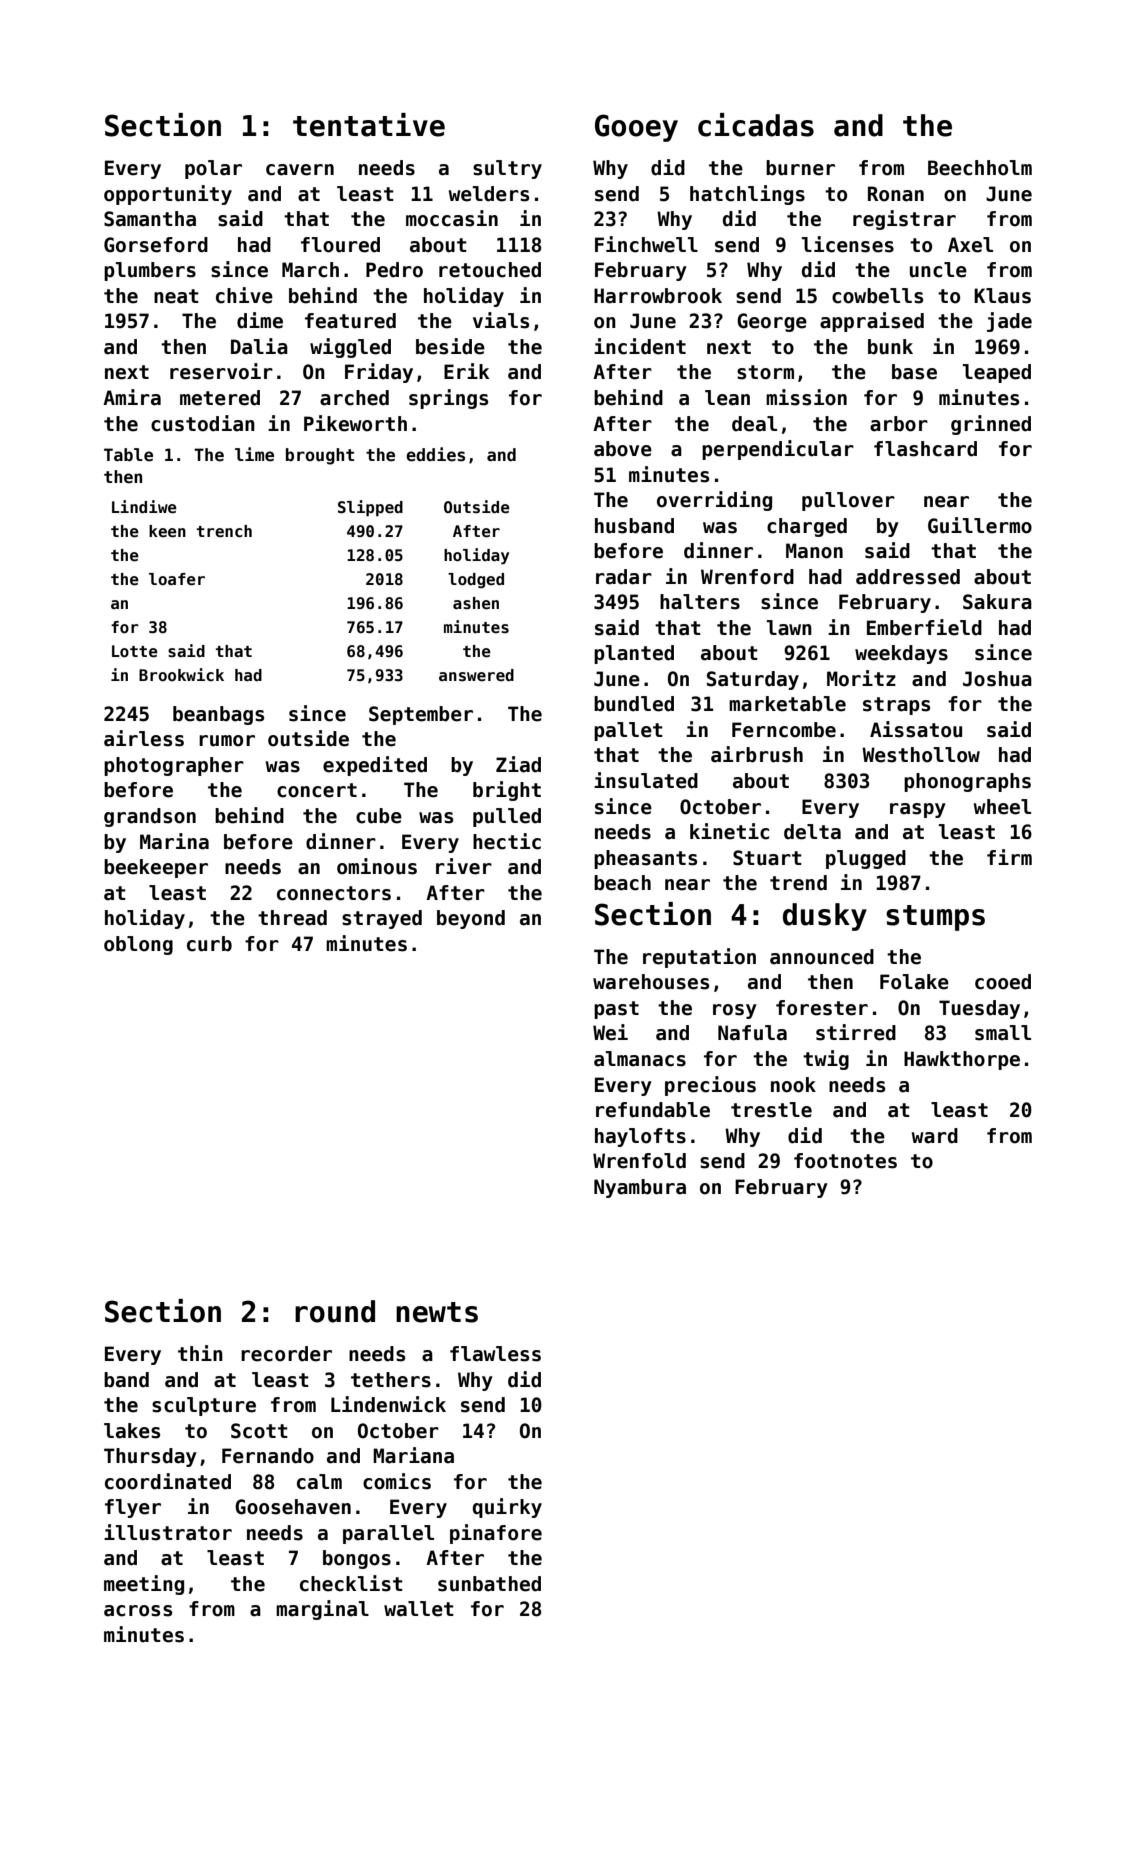 The height and width of the screenshot is (1871, 1136). I want to click on Nyambura, so click(640, 1188).
